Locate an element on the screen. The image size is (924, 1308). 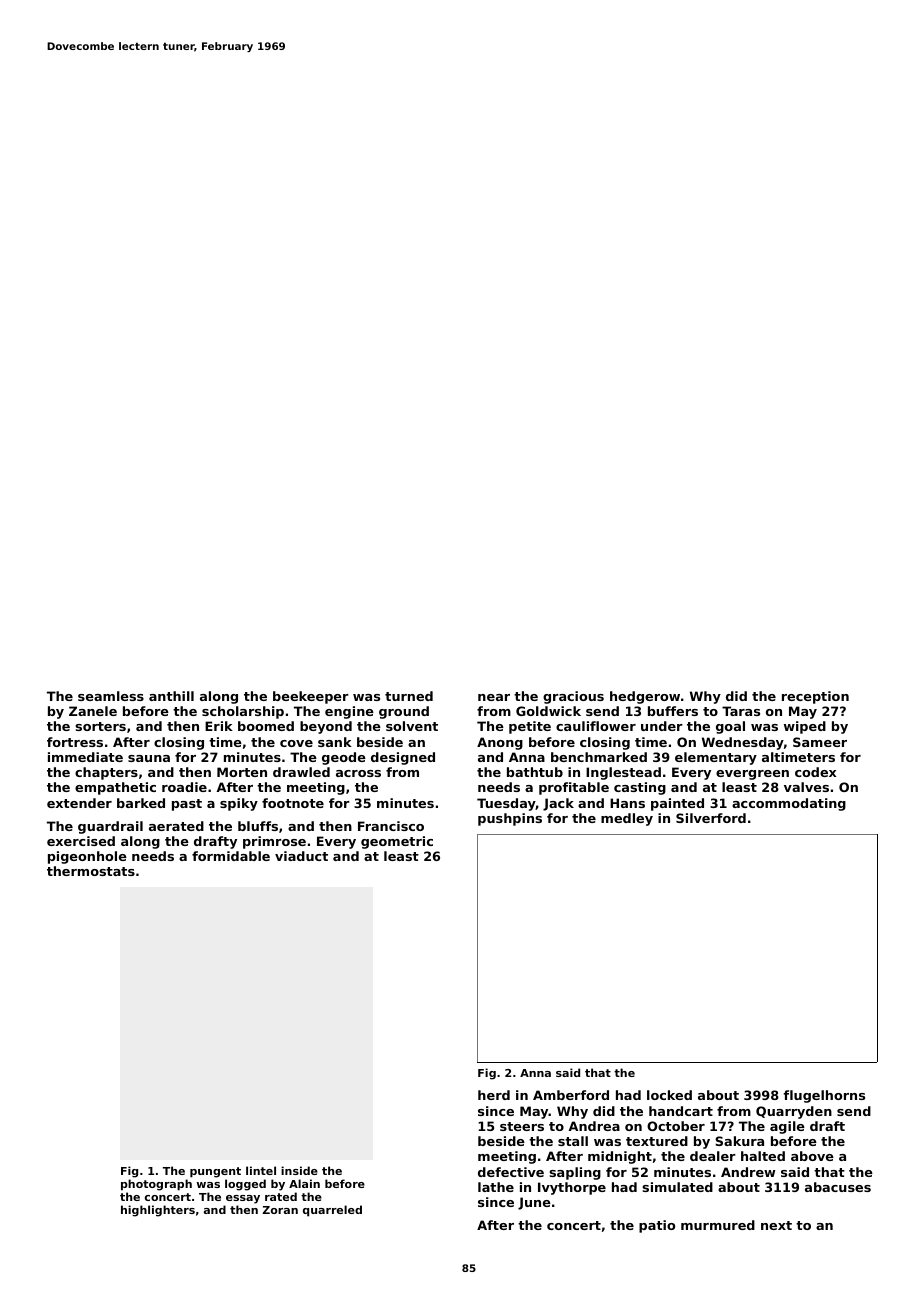
herd is located at coordinates (494, 1095).
